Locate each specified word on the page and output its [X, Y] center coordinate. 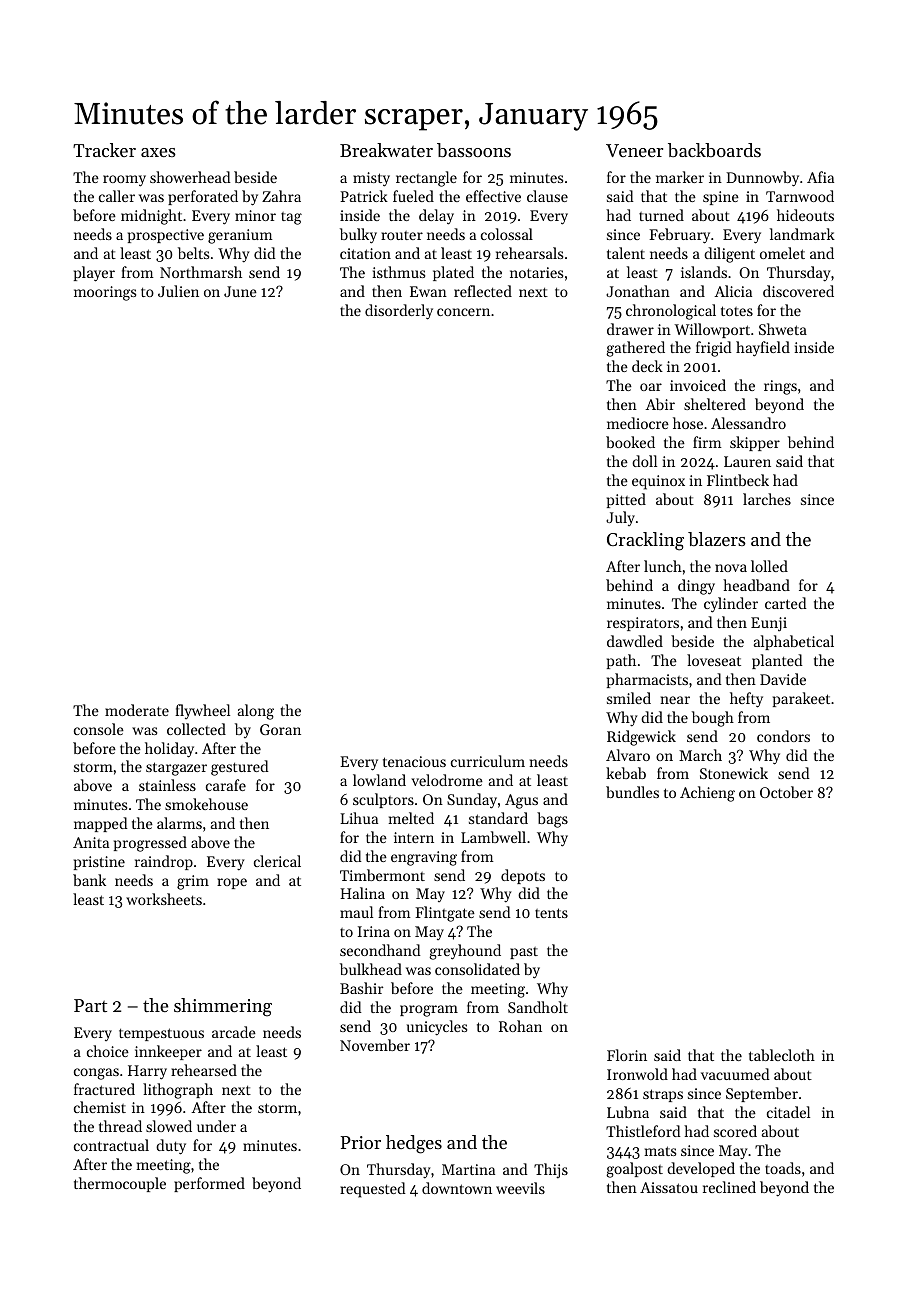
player [94, 274]
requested [373, 1190]
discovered [798, 291]
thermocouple [120, 1184]
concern [463, 312]
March [700, 755]
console [99, 729]
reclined [729, 1187]
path [621, 661]
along [256, 712]
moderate [137, 710]
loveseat [714, 660]
